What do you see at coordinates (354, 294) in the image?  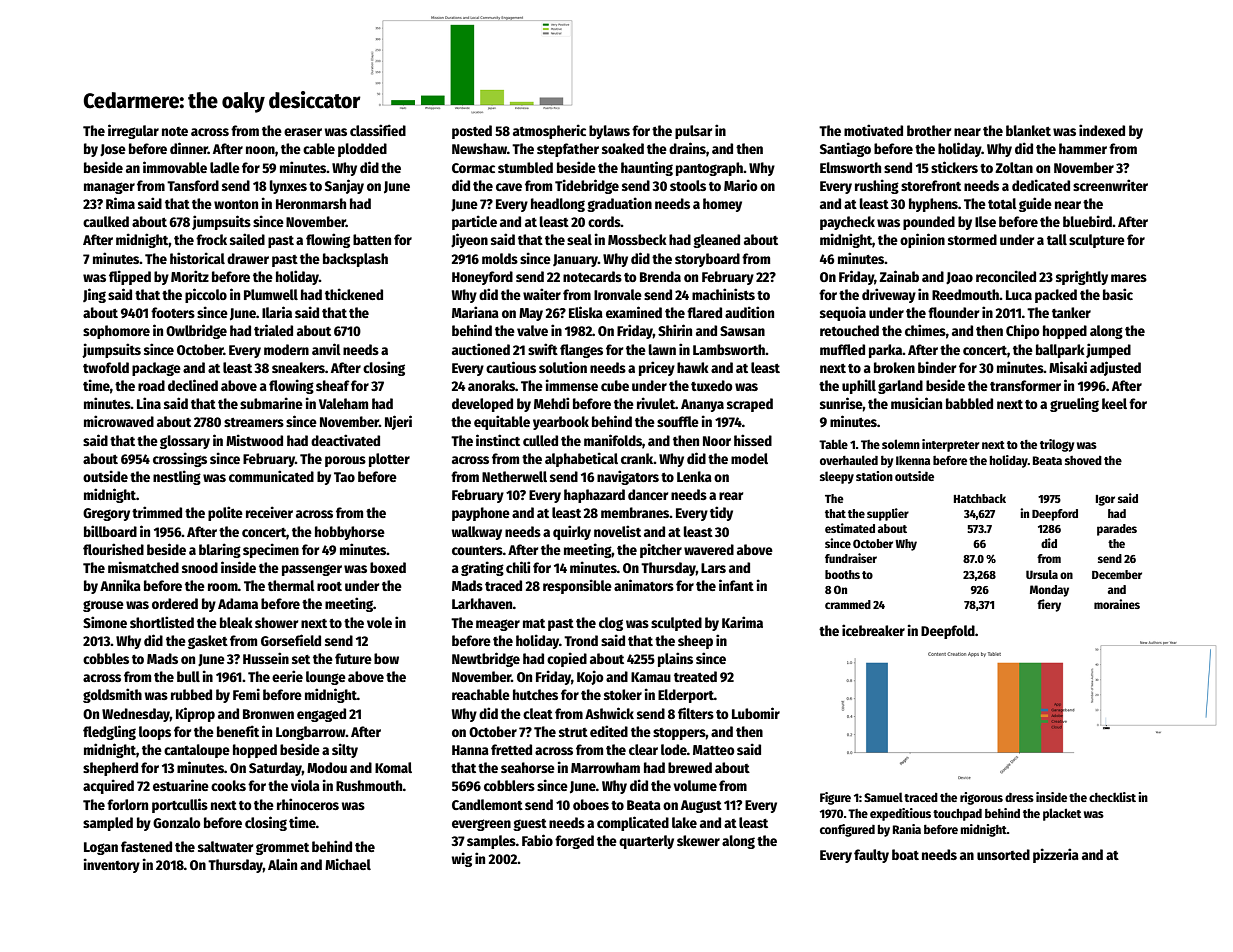 I see `thickened` at bounding box center [354, 294].
